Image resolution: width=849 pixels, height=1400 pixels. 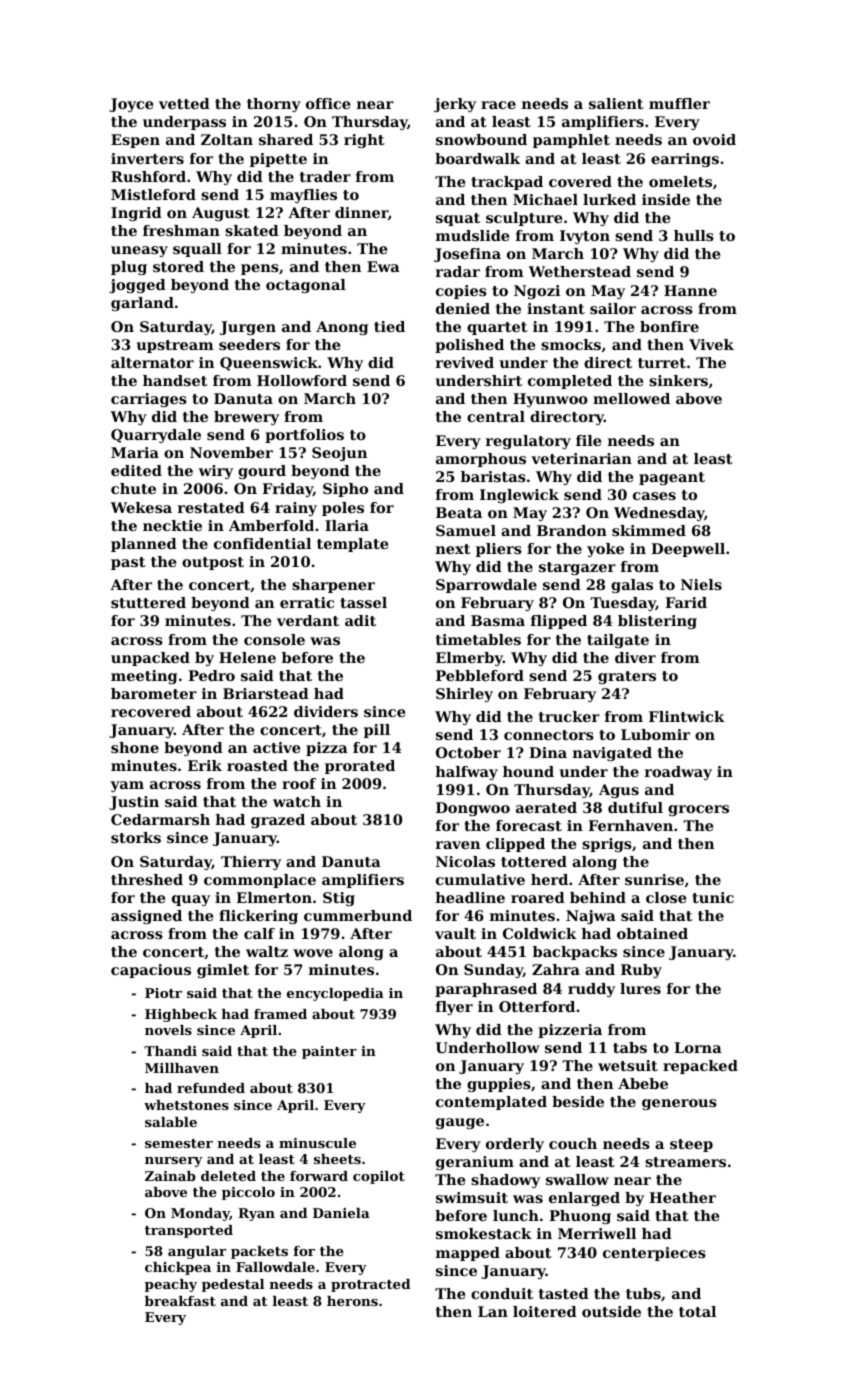 What do you see at coordinates (248, 1193) in the page?
I see `piccolo` at bounding box center [248, 1193].
